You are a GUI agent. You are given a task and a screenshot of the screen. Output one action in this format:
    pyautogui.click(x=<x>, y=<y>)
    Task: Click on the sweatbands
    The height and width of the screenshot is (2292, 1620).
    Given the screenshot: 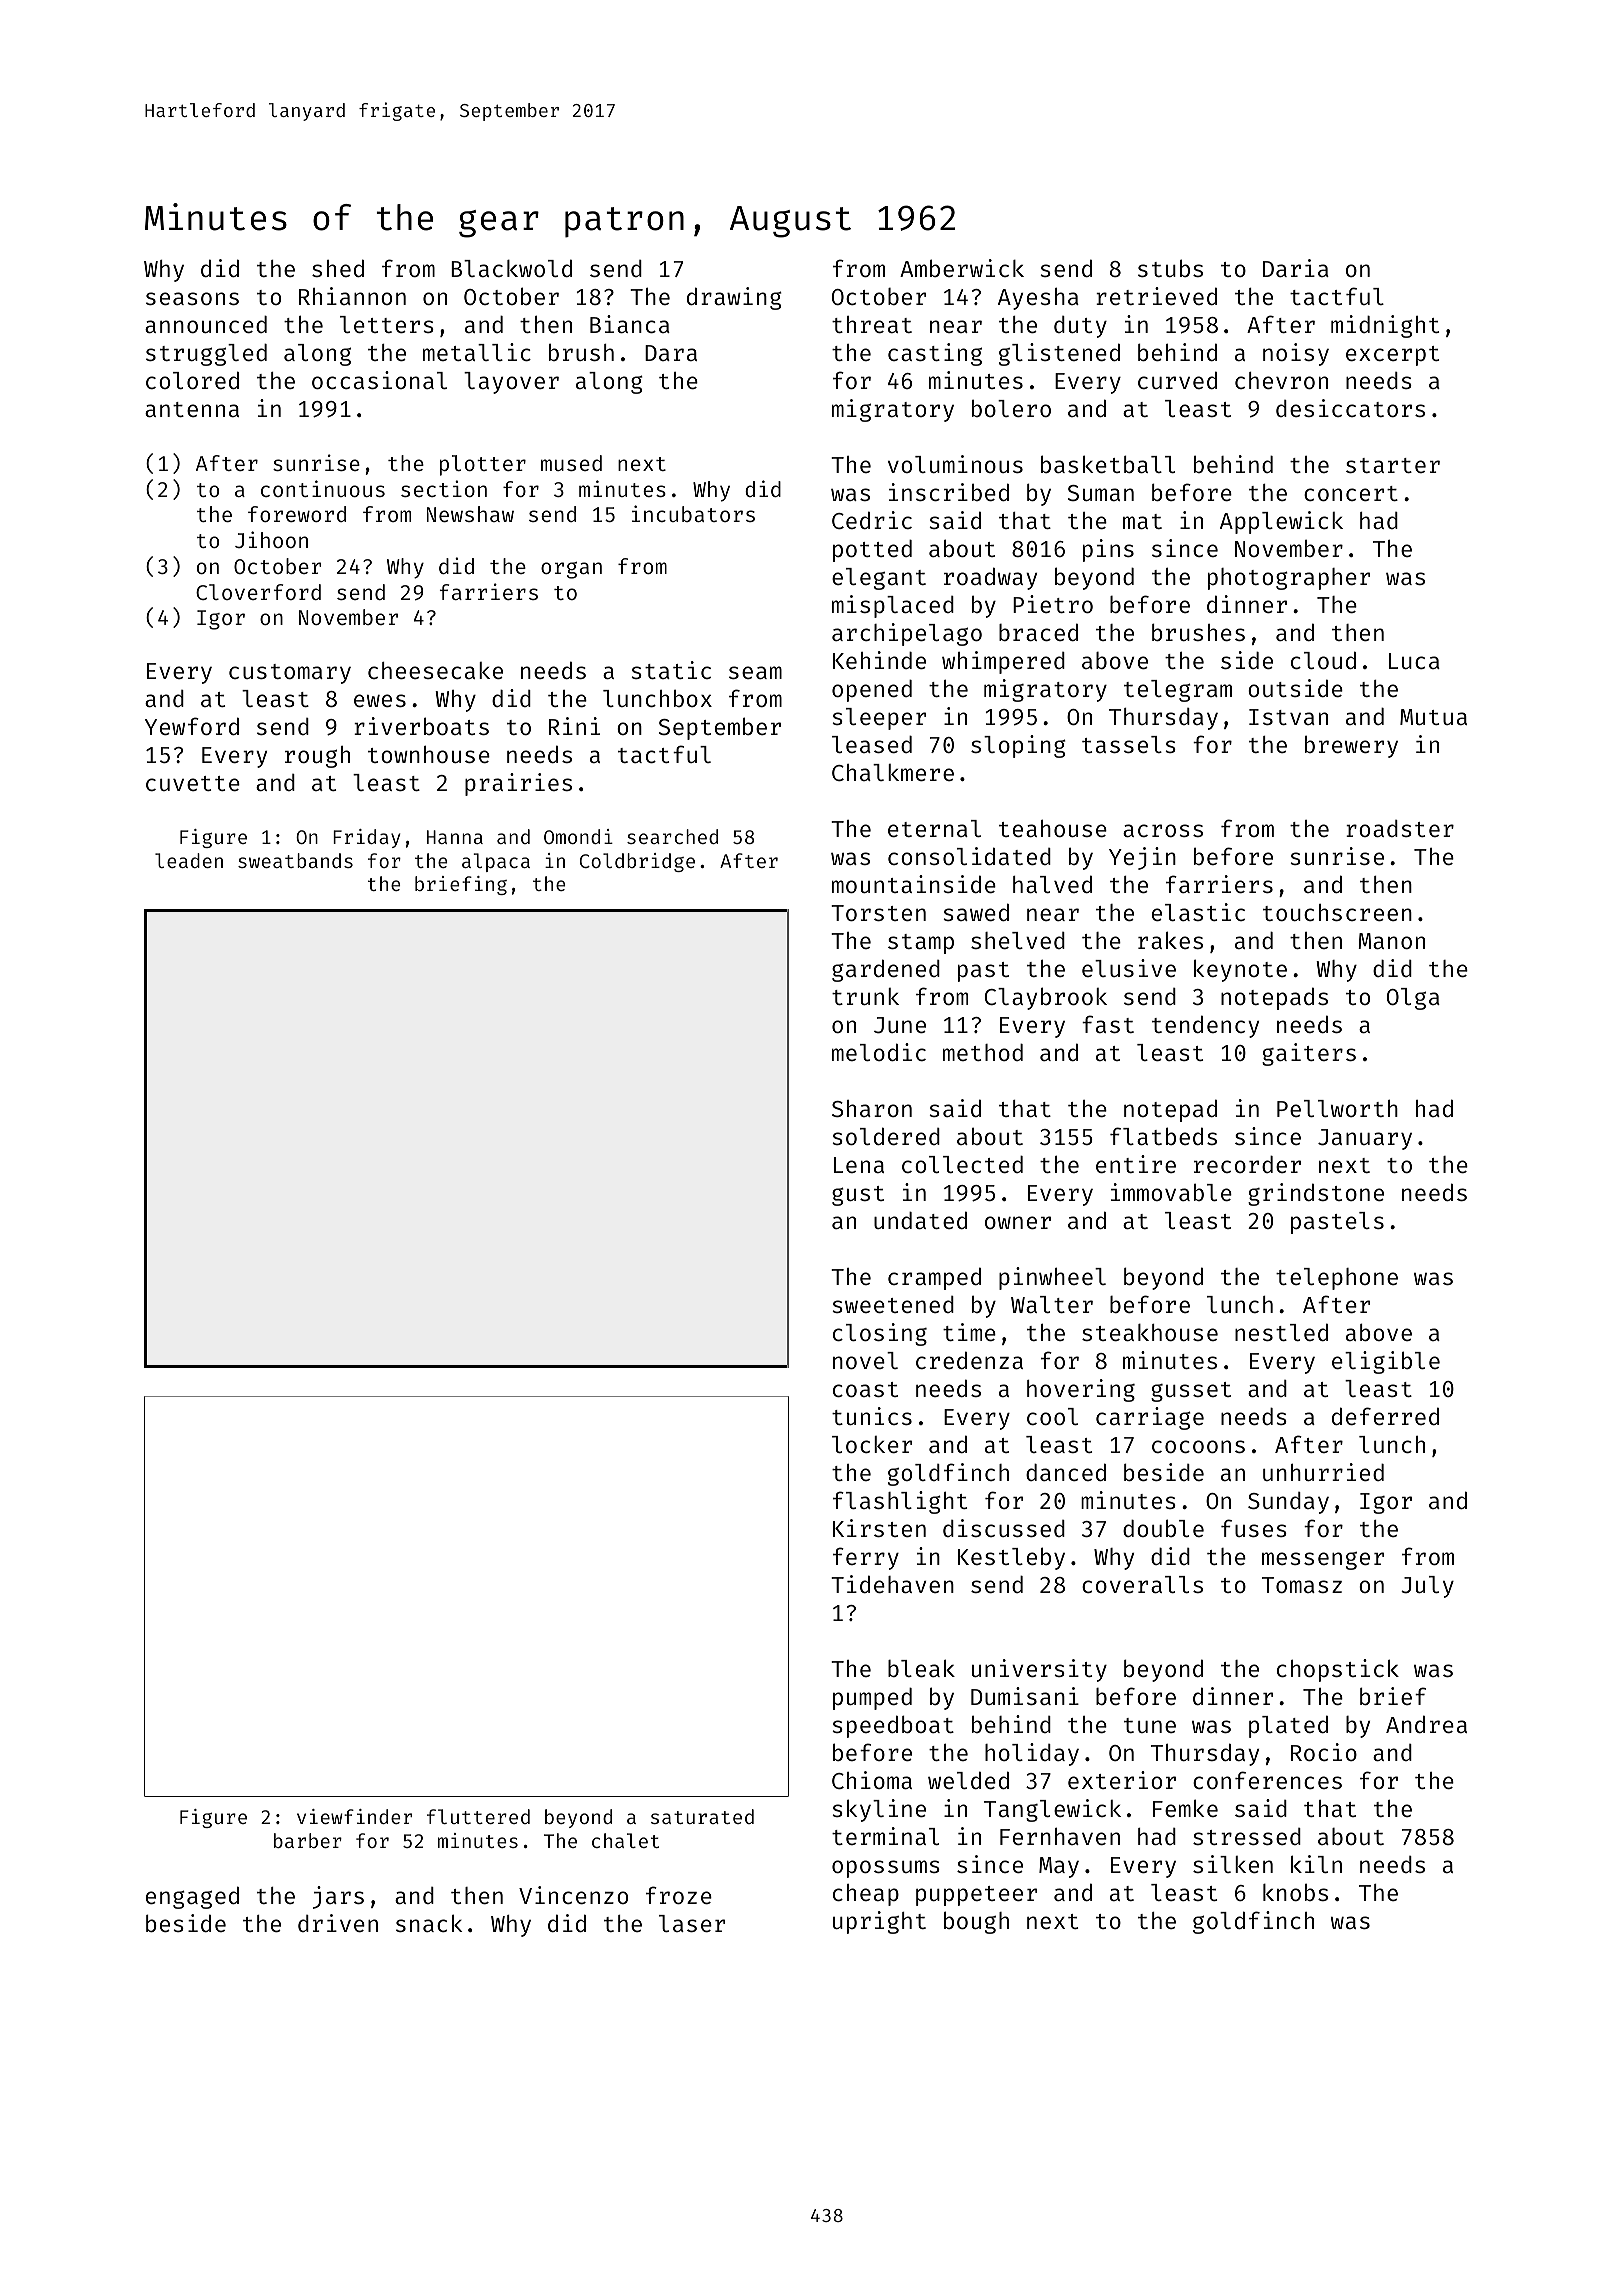 What is the action you would take?
    pyautogui.click(x=295, y=860)
